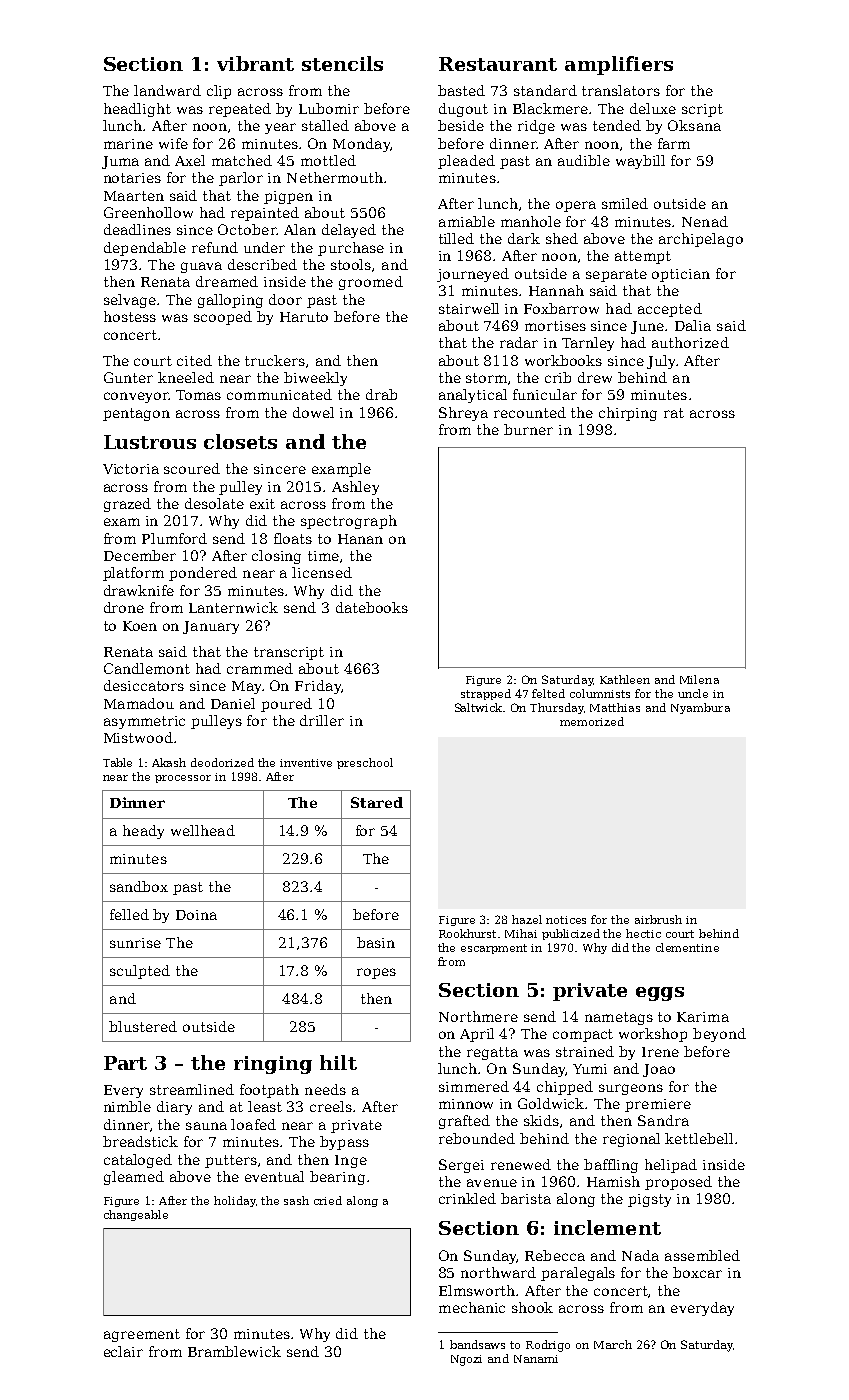 This document has width=849, height=1400. I want to click on manhole, so click(531, 221).
